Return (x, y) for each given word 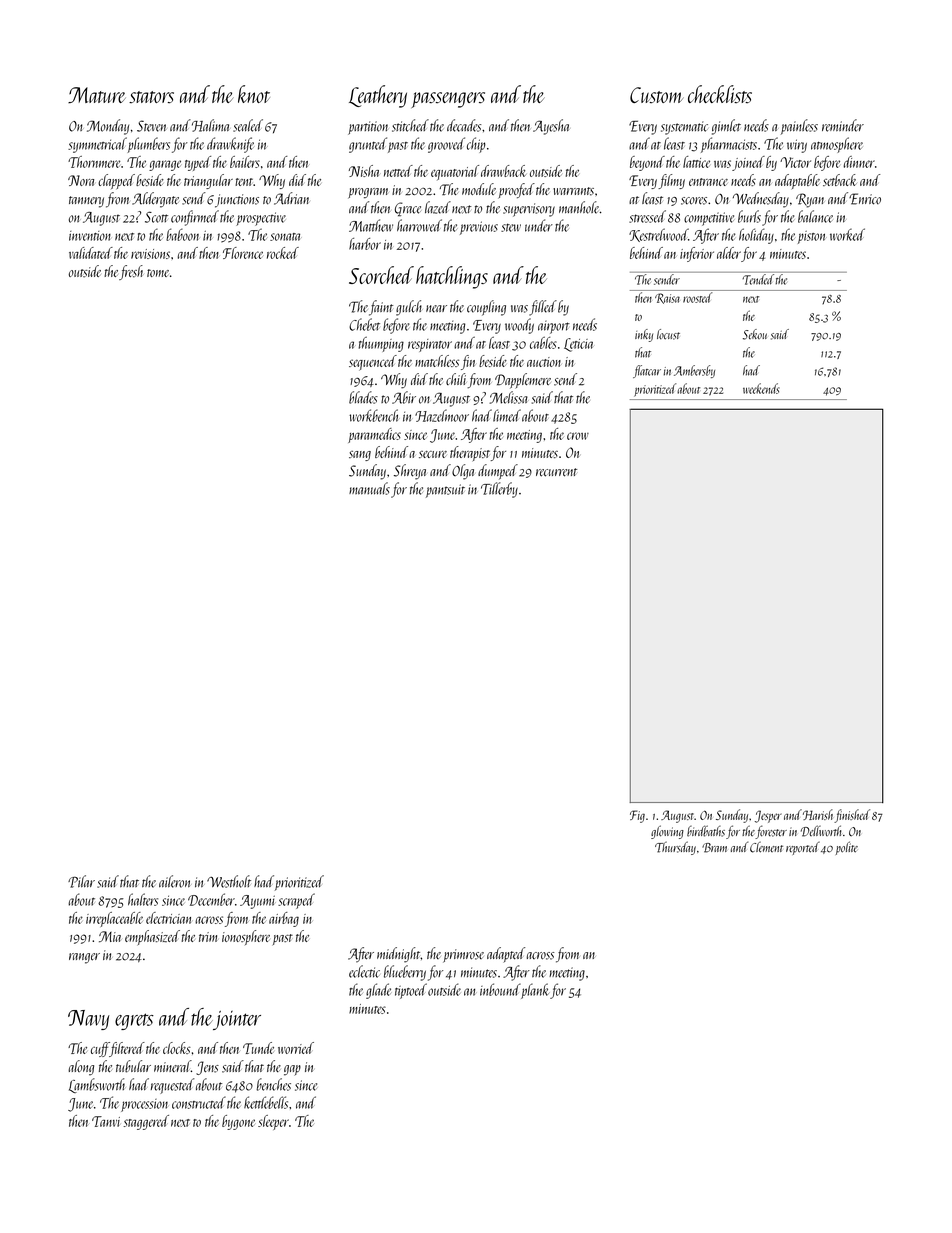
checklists (720, 94)
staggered (146, 1122)
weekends (761, 388)
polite (847, 848)
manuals (369, 488)
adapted (506, 955)
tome (158, 273)
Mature (97, 95)
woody (519, 326)
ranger (84, 958)
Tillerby (499, 490)
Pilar (81, 881)
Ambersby (694, 371)
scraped (296, 901)
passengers (448, 100)
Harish (818, 814)
